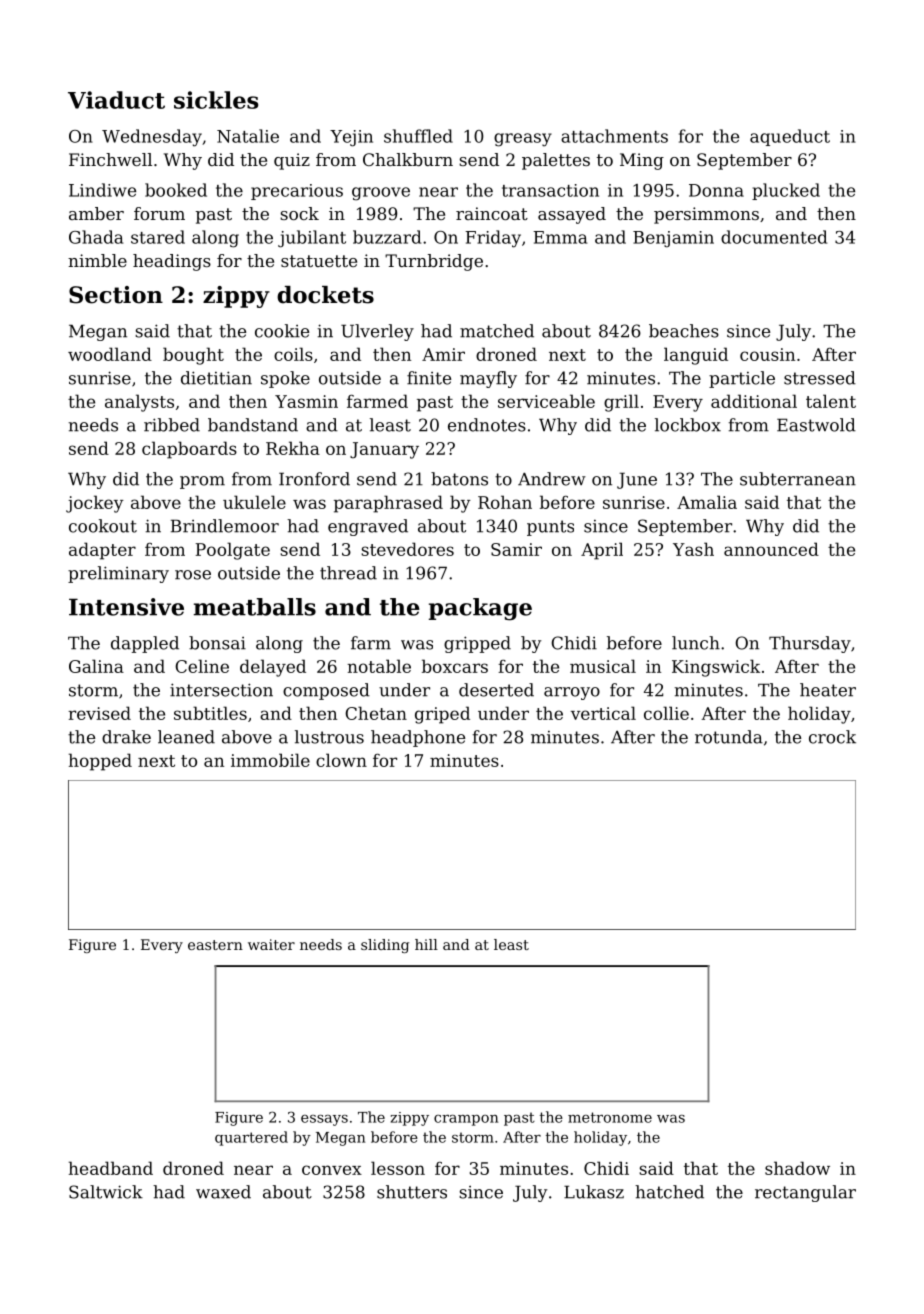 Image resolution: width=924 pixels, height=1314 pixels. What do you see at coordinates (497, 331) in the screenshot?
I see `matched` at bounding box center [497, 331].
